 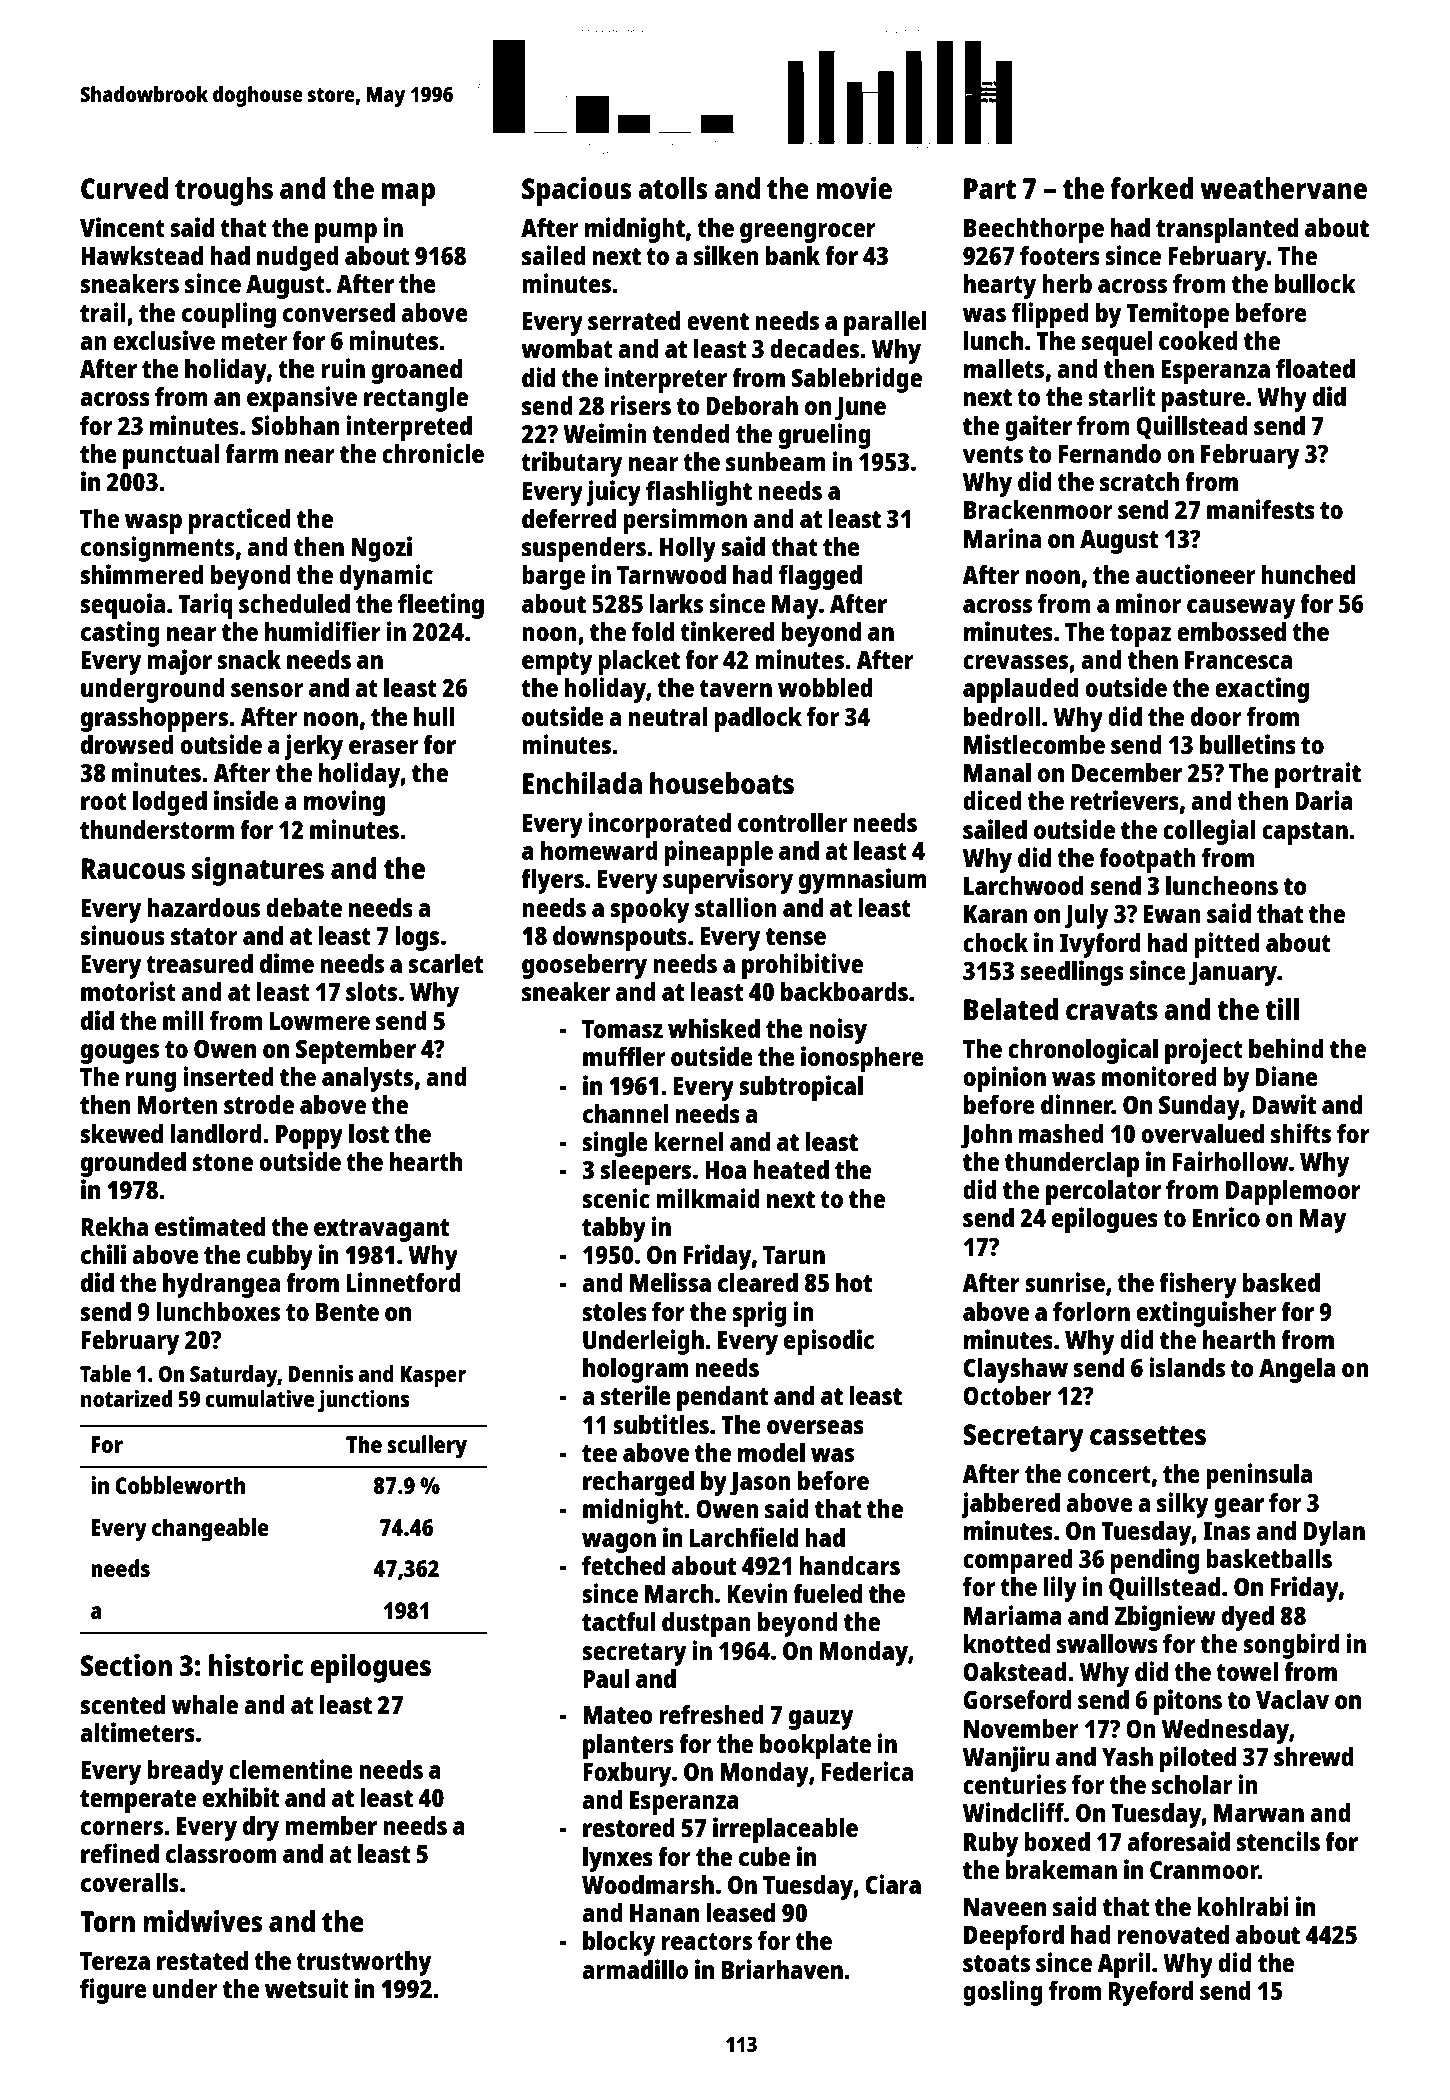 I want to click on dime, so click(x=287, y=963).
